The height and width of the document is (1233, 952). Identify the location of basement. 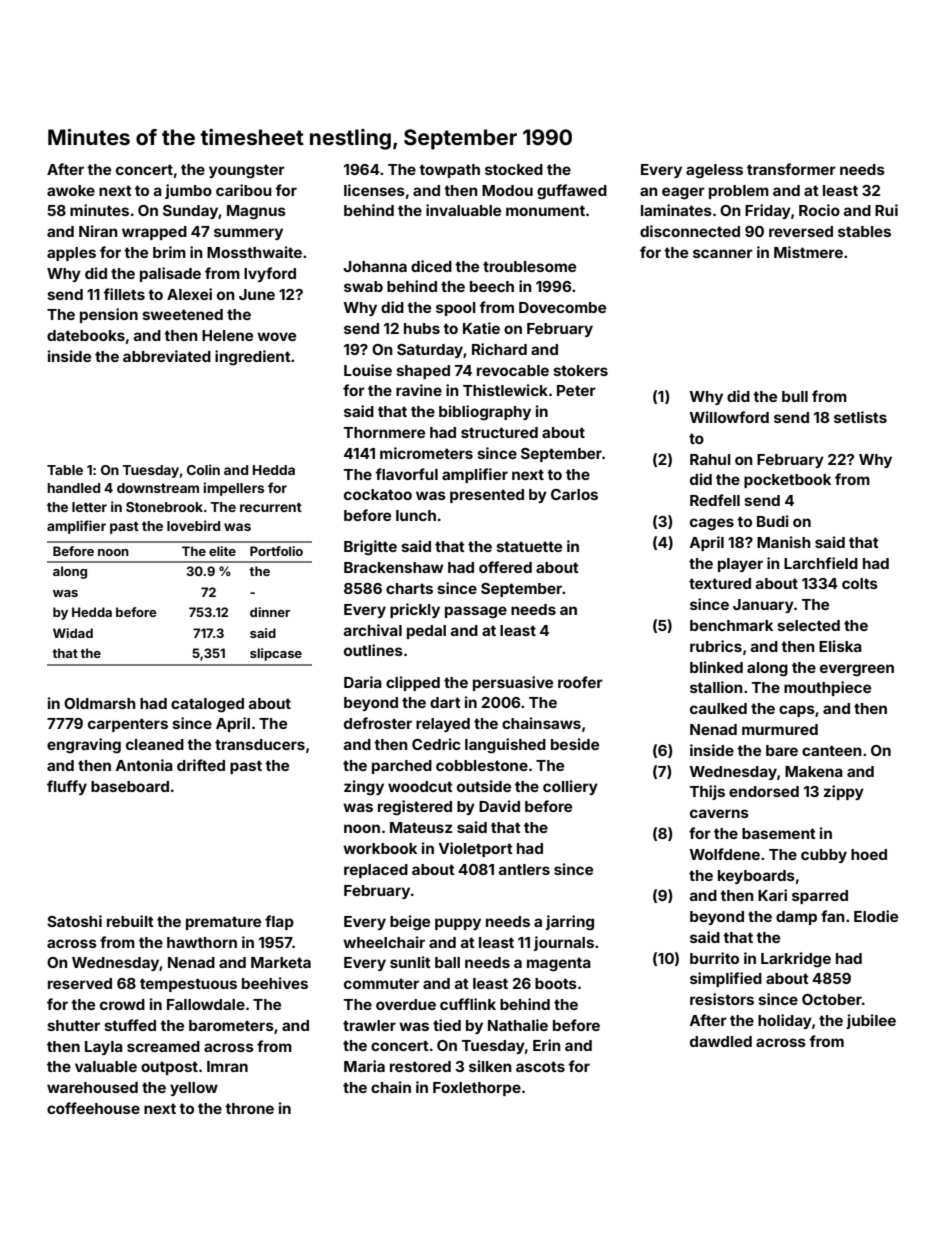
(779, 833).
